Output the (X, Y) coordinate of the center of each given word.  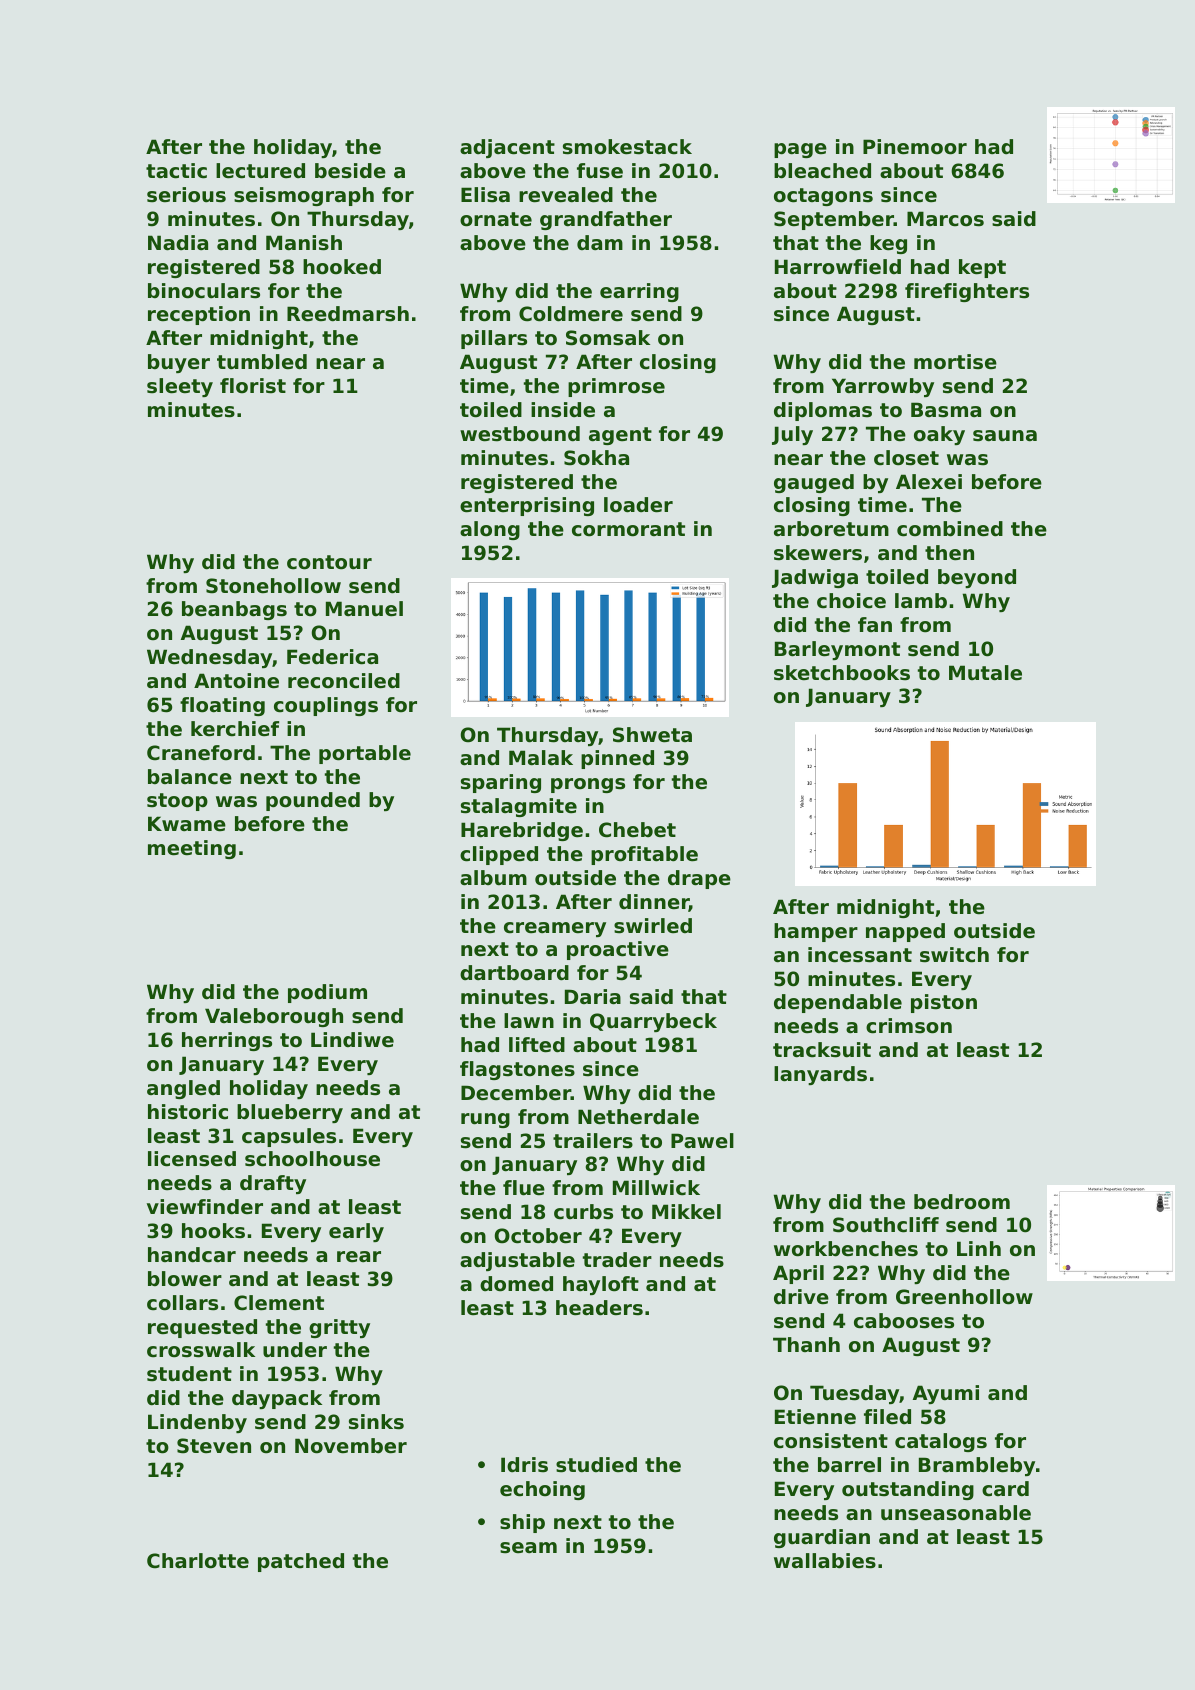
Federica (332, 657)
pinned (617, 759)
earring (639, 292)
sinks (376, 1422)
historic (188, 1112)
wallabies (825, 1561)
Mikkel (686, 1212)
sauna (1005, 436)
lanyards (820, 1075)
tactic (176, 171)
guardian (822, 1538)
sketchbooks (842, 673)
